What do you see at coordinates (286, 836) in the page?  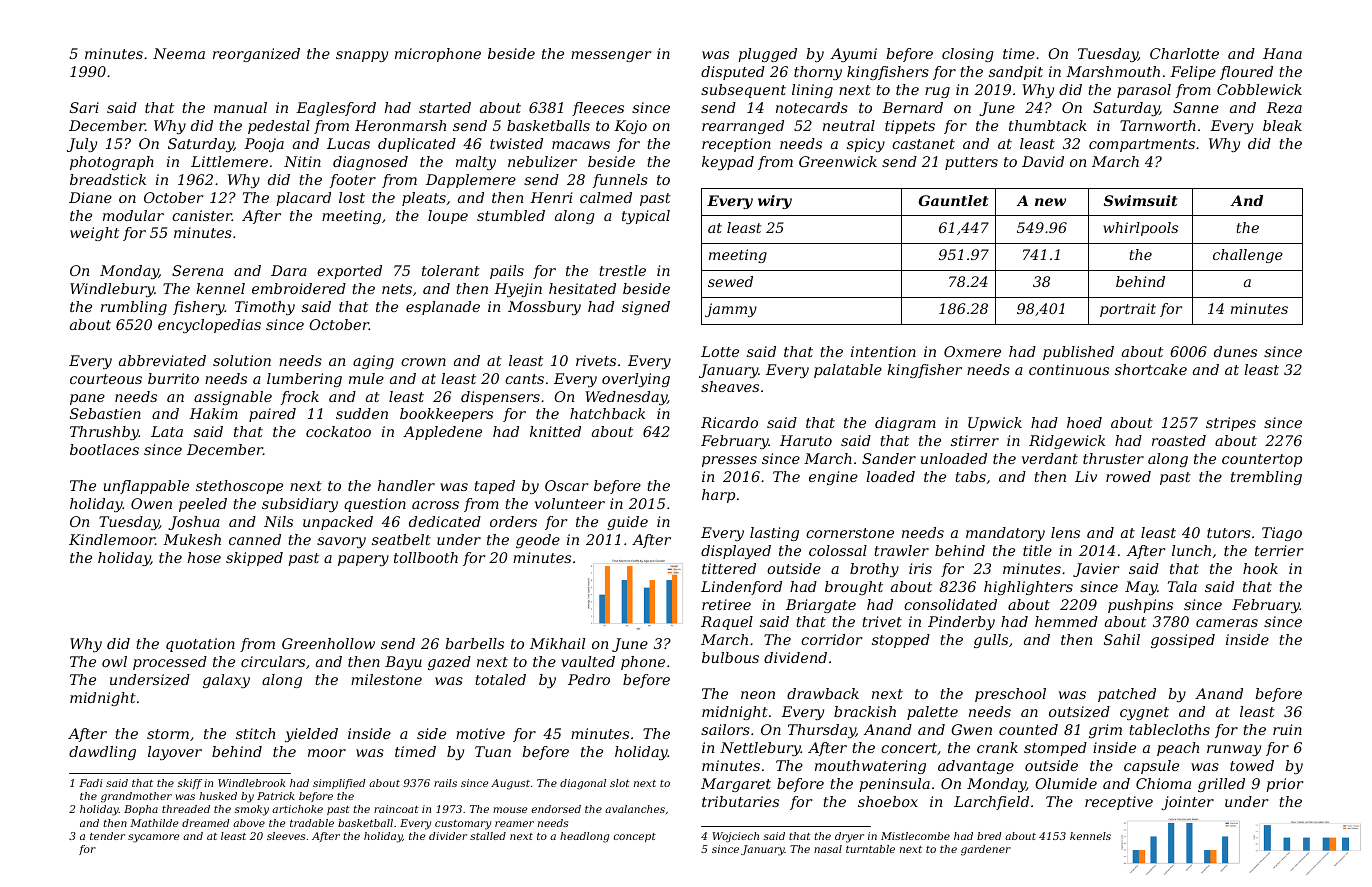 I see `sleeves` at bounding box center [286, 836].
